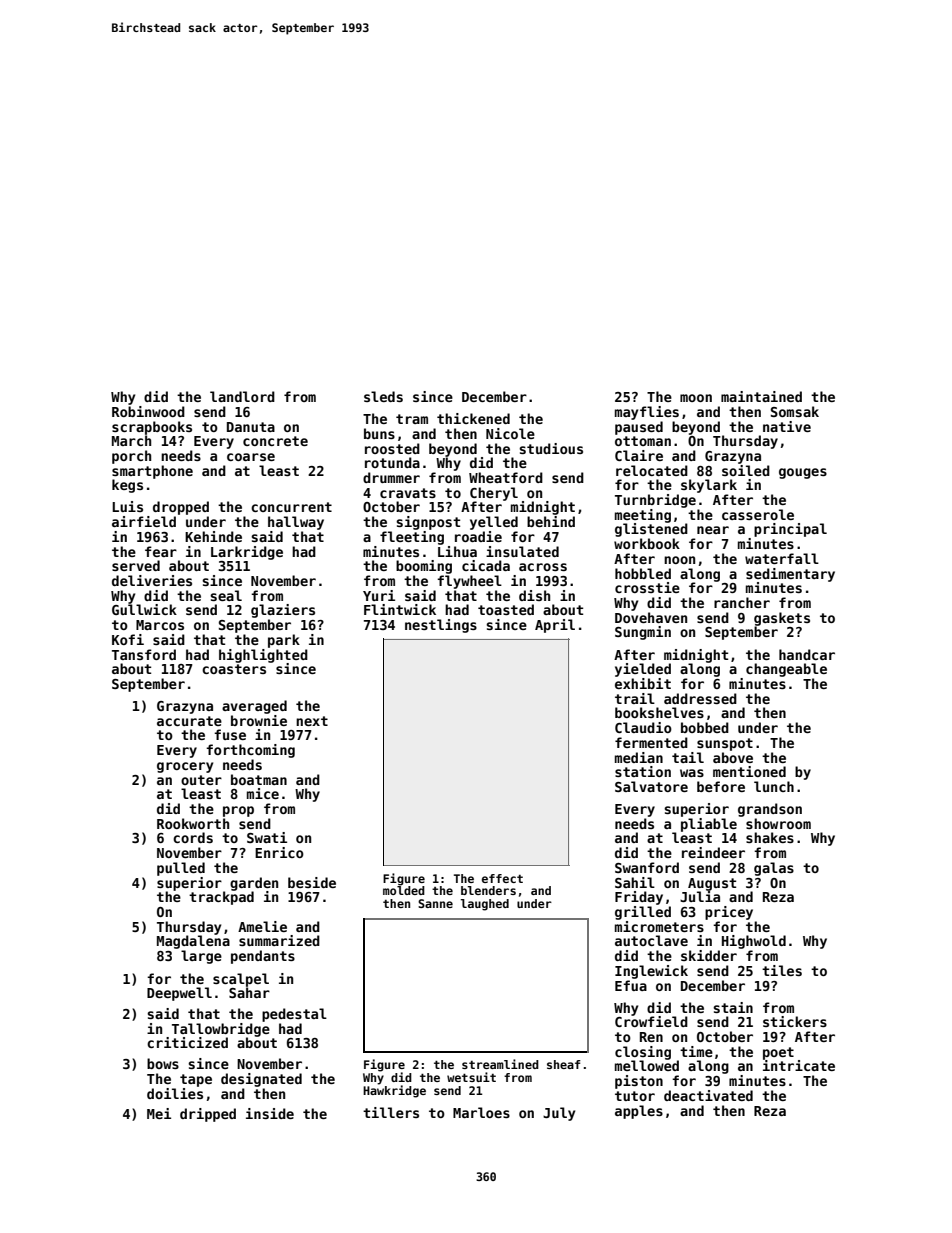 The width and height of the screenshot is (952, 1233). Describe the element at coordinates (761, 396) in the screenshot. I see `maintained` at that location.
